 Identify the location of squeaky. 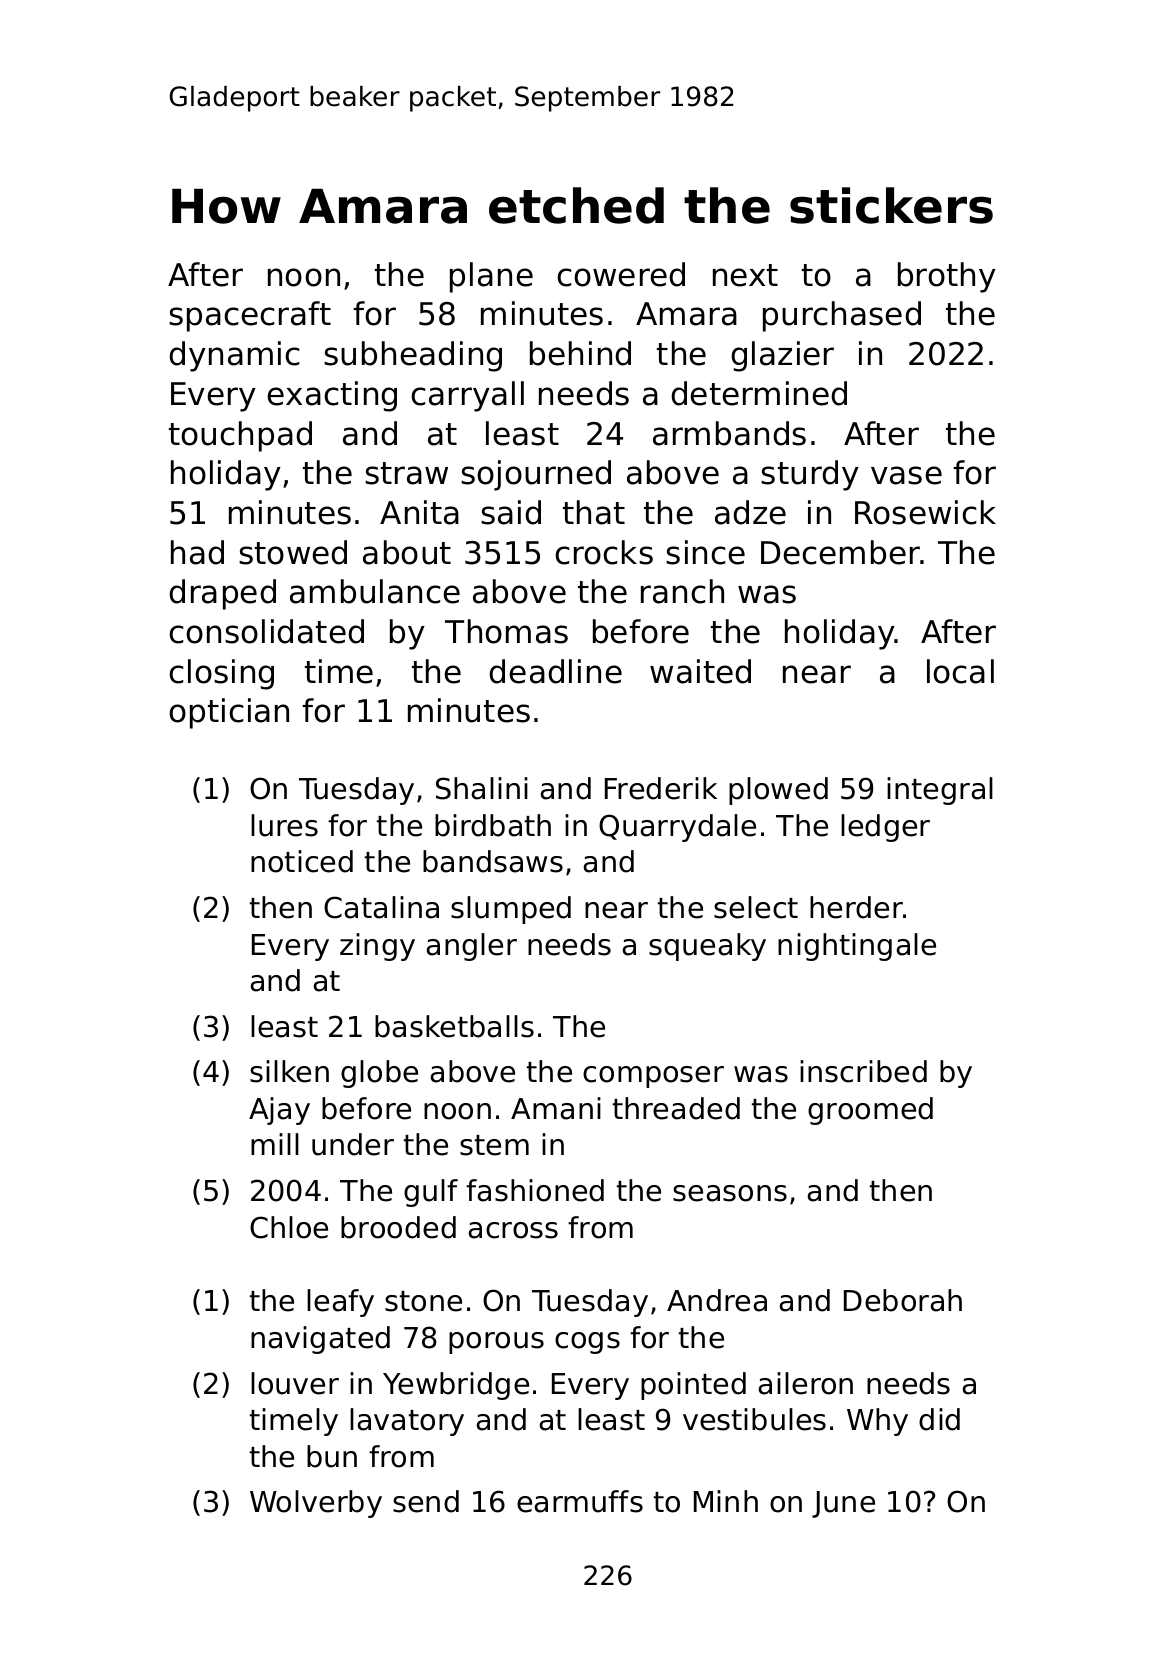
(707, 947).
